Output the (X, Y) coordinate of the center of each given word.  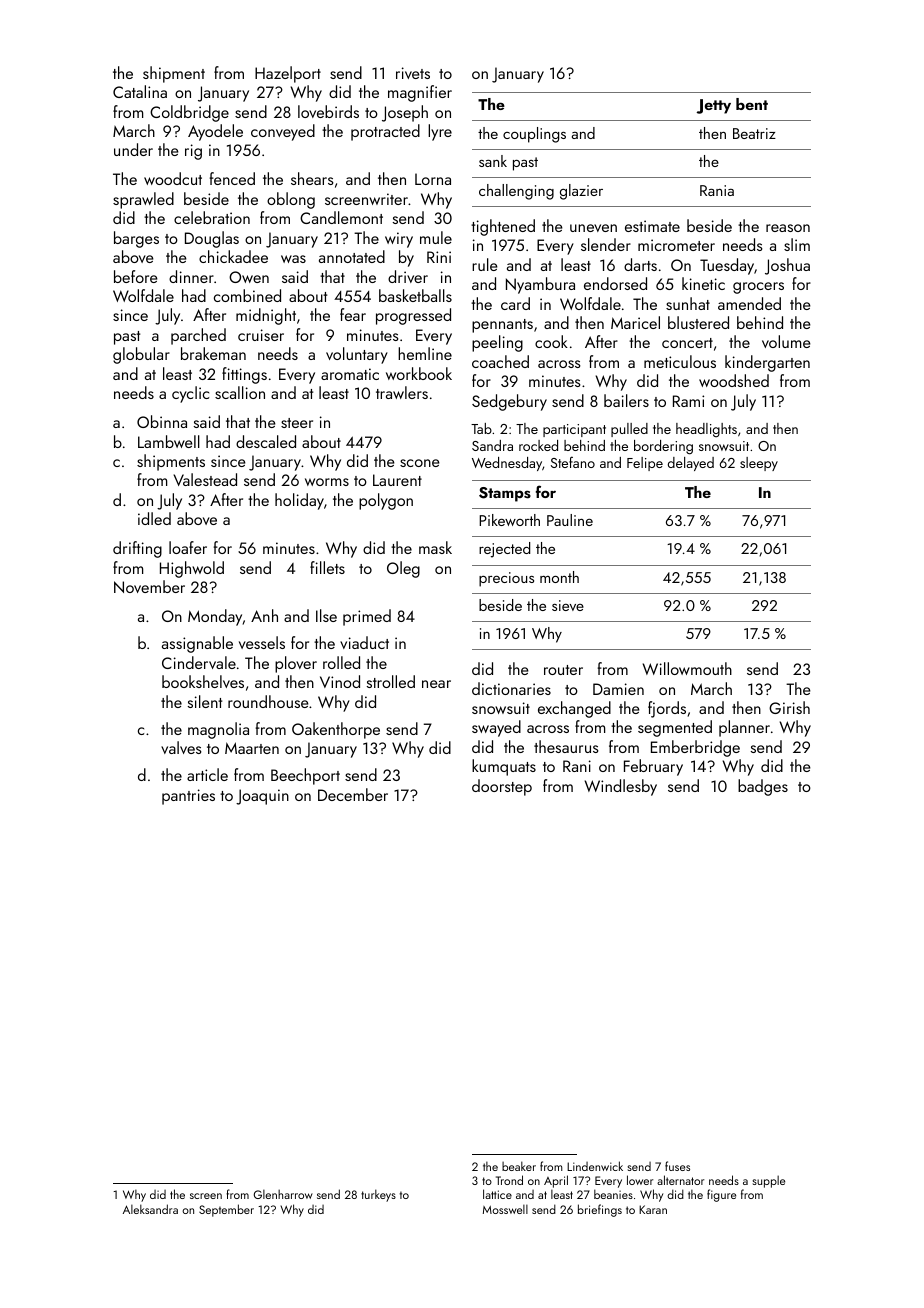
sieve (568, 605)
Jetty (713, 106)
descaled (266, 441)
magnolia (218, 730)
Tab (481, 428)
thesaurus (566, 746)
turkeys (378, 1195)
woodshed (734, 380)
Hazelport (288, 74)
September (226, 1210)
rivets (413, 73)
